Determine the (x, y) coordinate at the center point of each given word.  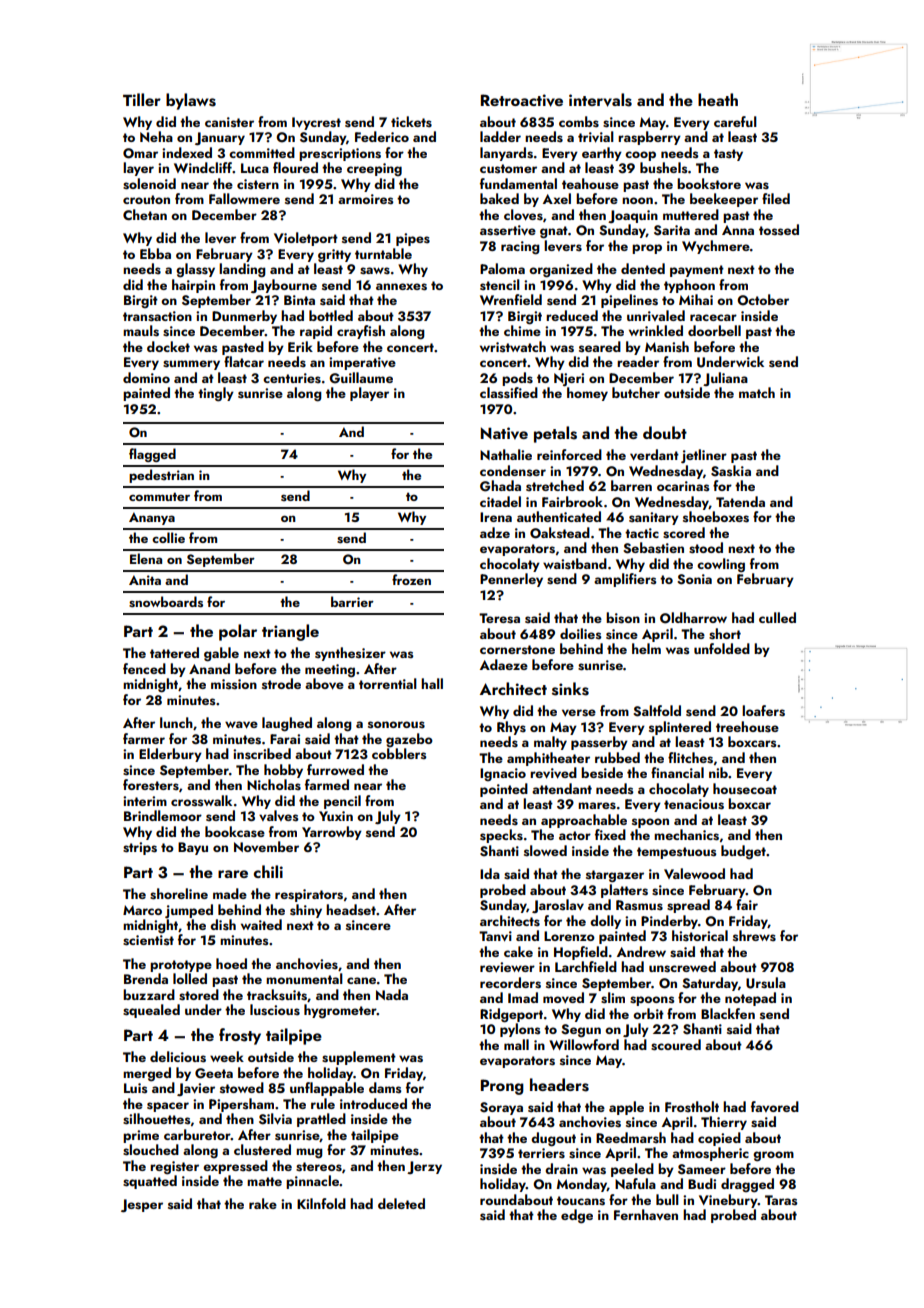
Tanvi (495, 936)
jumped (189, 911)
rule (323, 1103)
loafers (763, 711)
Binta (299, 300)
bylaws (191, 101)
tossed (779, 229)
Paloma (502, 268)
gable (221, 654)
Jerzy (424, 1167)
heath (718, 99)
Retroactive (522, 100)
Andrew (641, 951)
